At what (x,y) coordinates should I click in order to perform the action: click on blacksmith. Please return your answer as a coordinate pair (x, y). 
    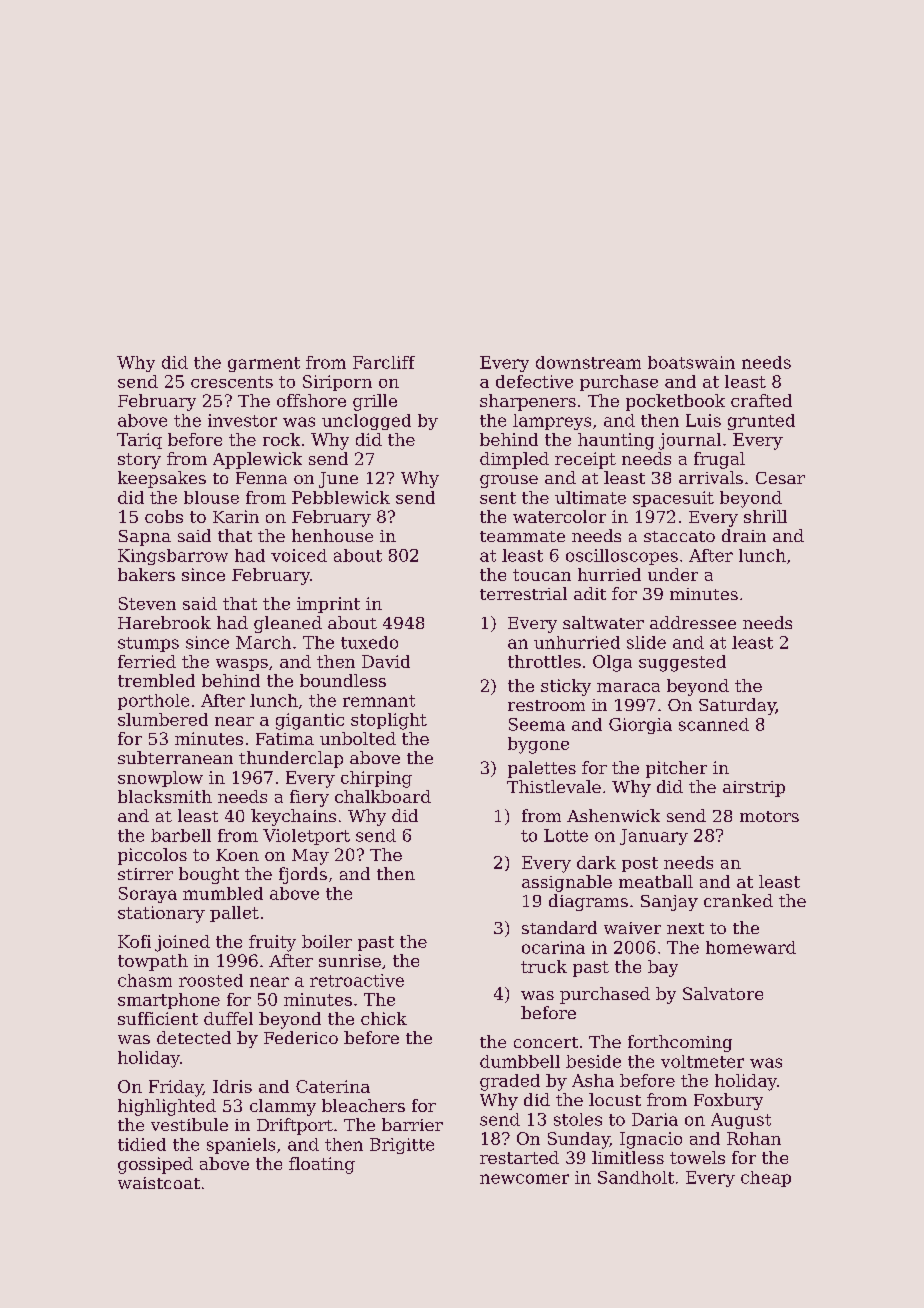
    Looking at the image, I should click on (165, 796).
